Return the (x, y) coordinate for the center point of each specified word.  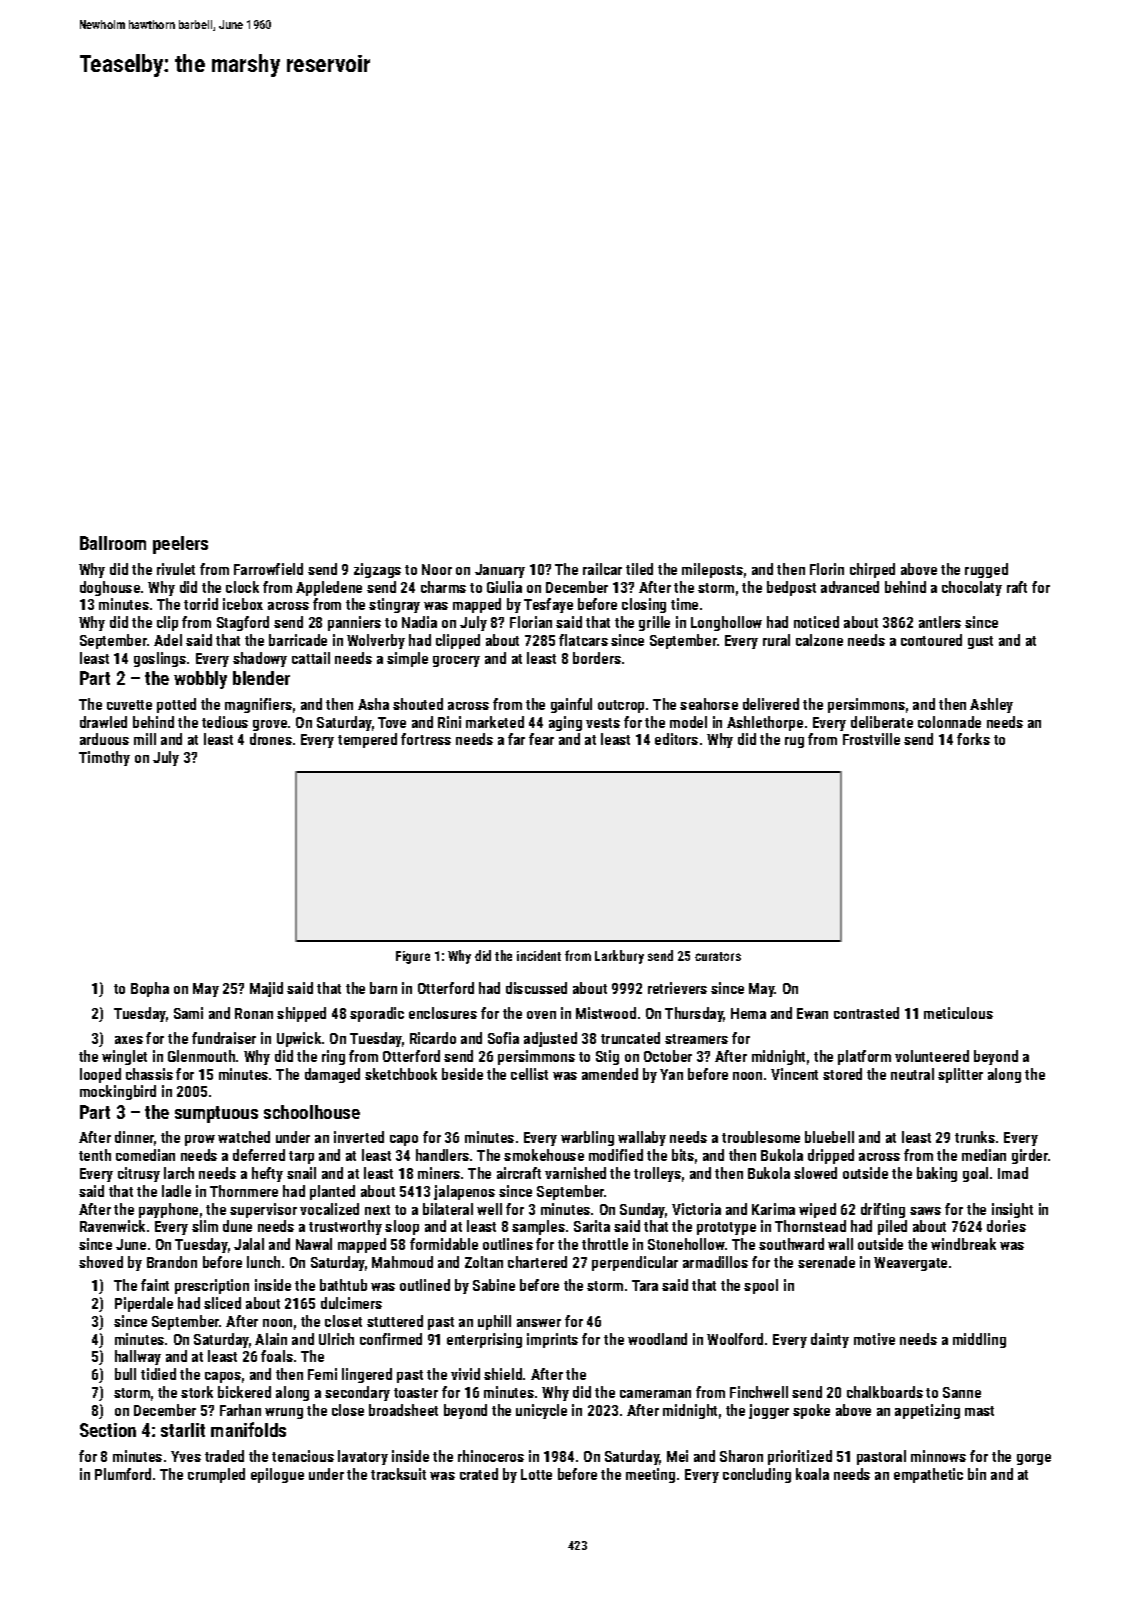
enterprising (484, 1340)
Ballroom (113, 543)
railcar (602, 569)
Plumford (123, 1474)
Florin (827, 569)
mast (979, 1411)
